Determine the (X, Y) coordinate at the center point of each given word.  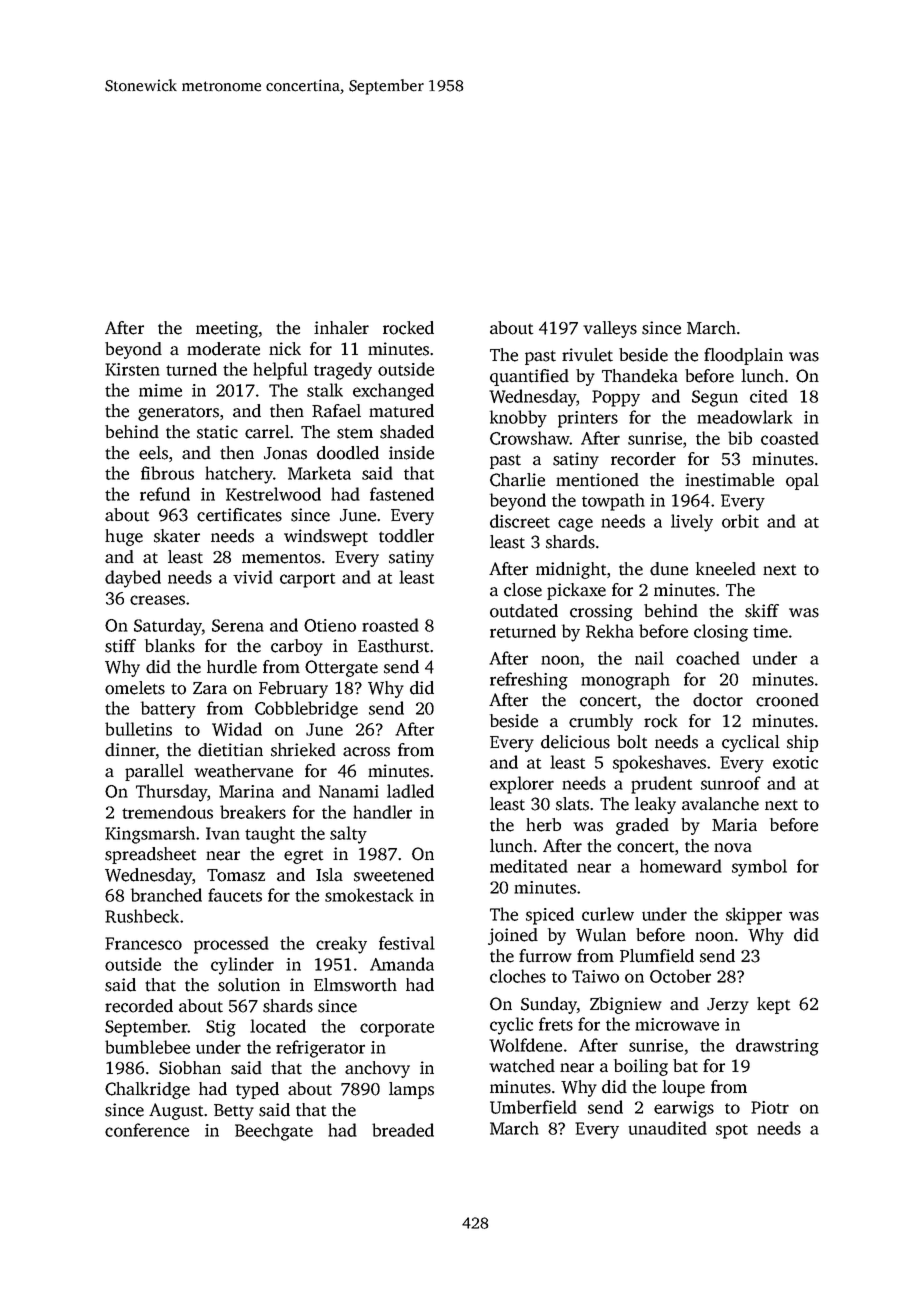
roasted (390, 625)
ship (802, 743)
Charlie (517, 480)
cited (769, 396)
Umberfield (533, 1107)
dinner (130, 750)
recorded (139, 1006)
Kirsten (132, 369)
